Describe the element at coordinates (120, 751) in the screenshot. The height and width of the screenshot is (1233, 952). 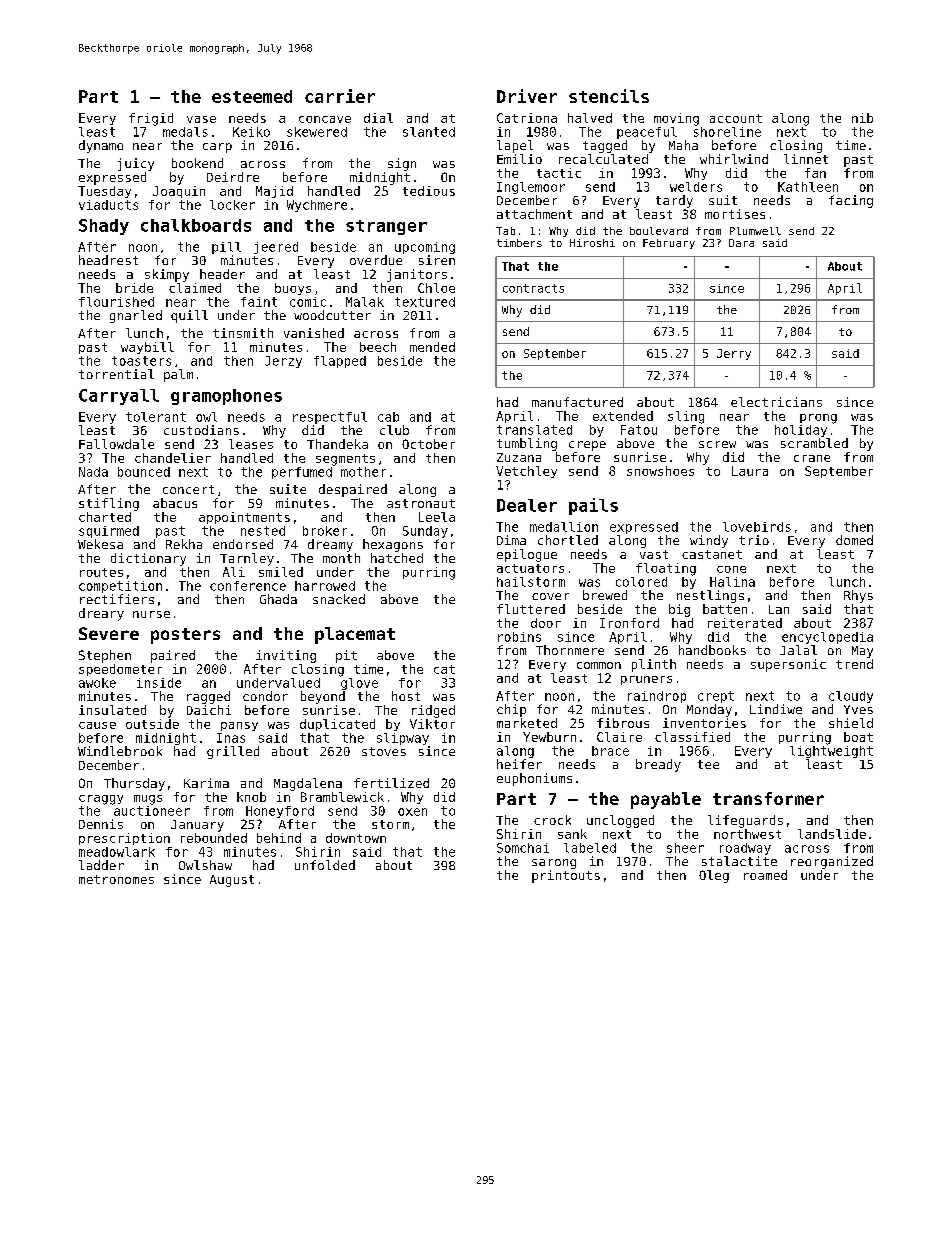
I see `Windlebrook` at that location.
